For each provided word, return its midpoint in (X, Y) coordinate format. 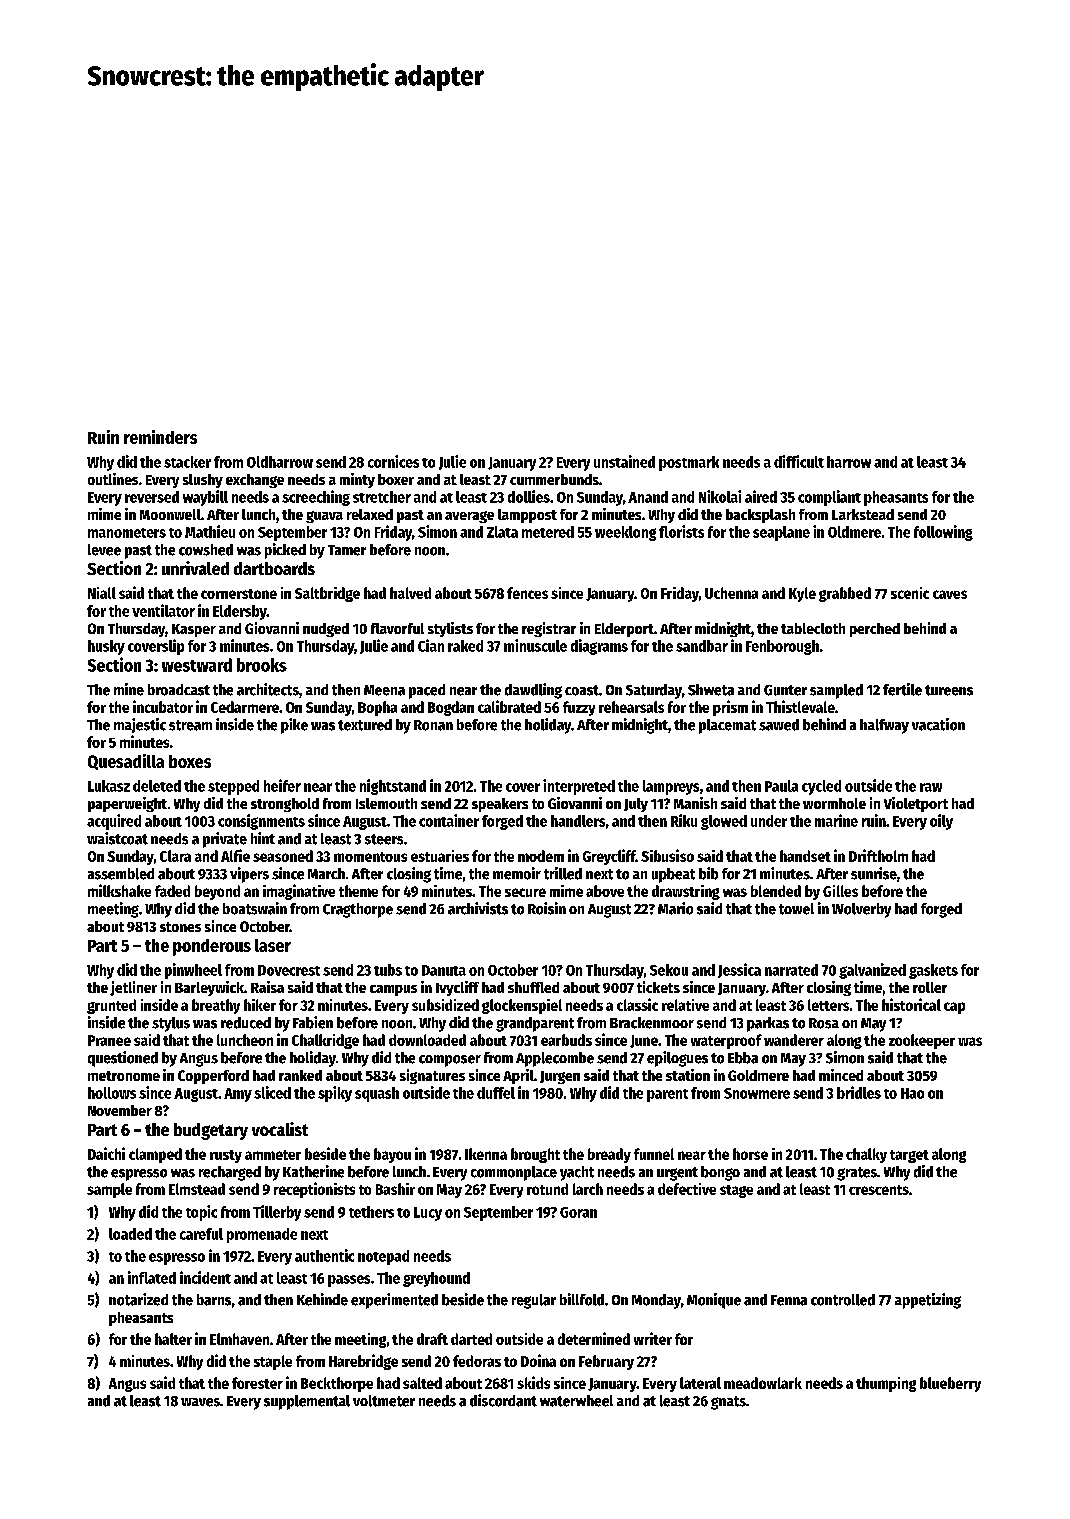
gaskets (933, 971)
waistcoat (117, 838)
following (943, 533)
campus (393, 990)
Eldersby (240, 612)
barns (214, 1300)
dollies (529, 496)
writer (653, 1338)
